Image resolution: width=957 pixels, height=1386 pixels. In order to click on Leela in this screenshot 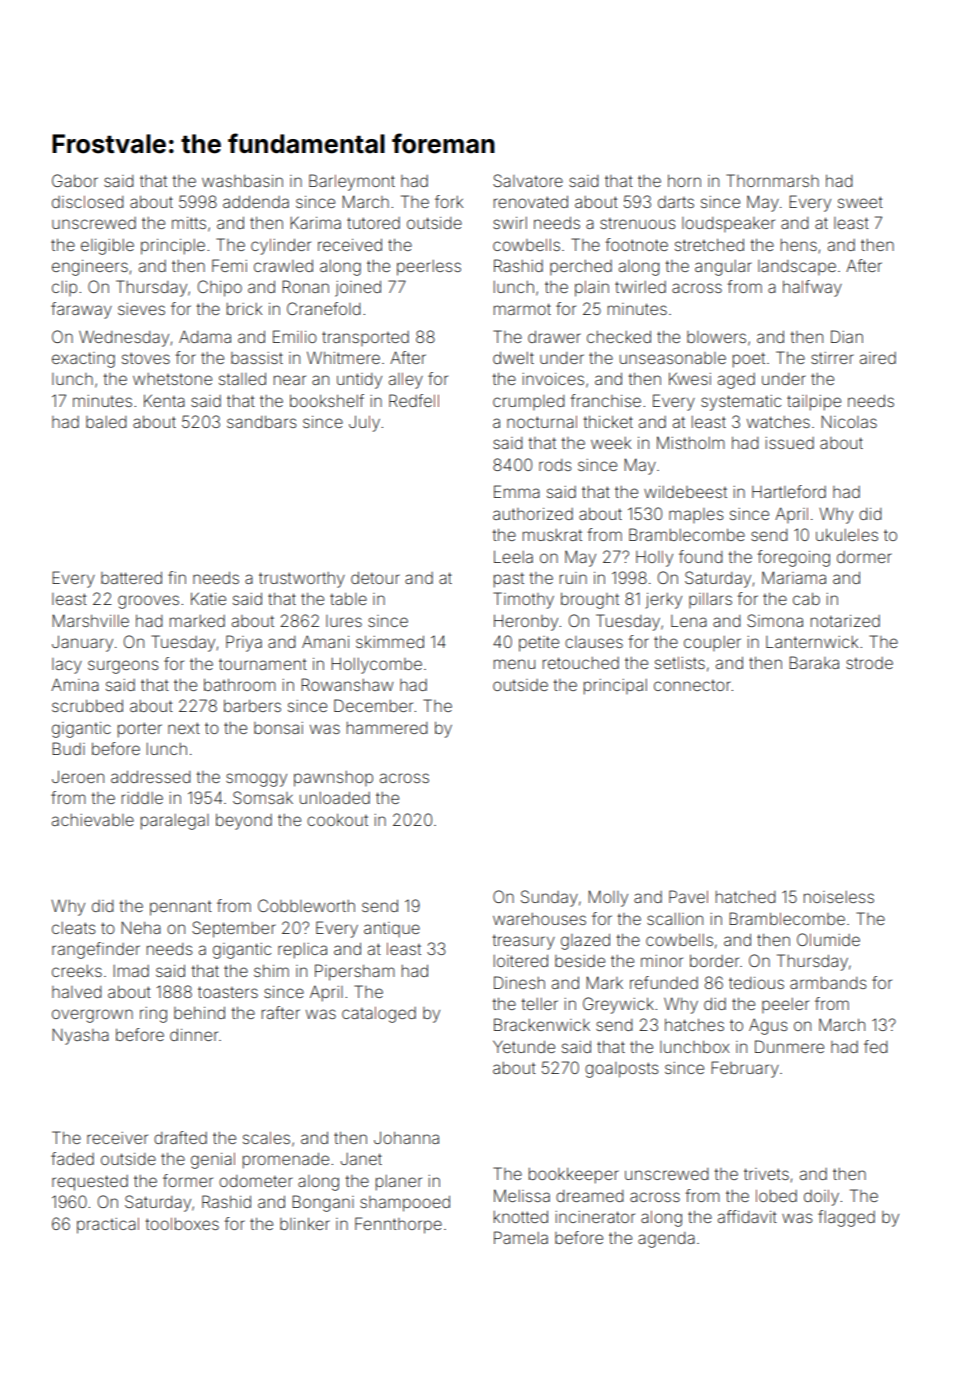, I will do `click(513, 557)`.
